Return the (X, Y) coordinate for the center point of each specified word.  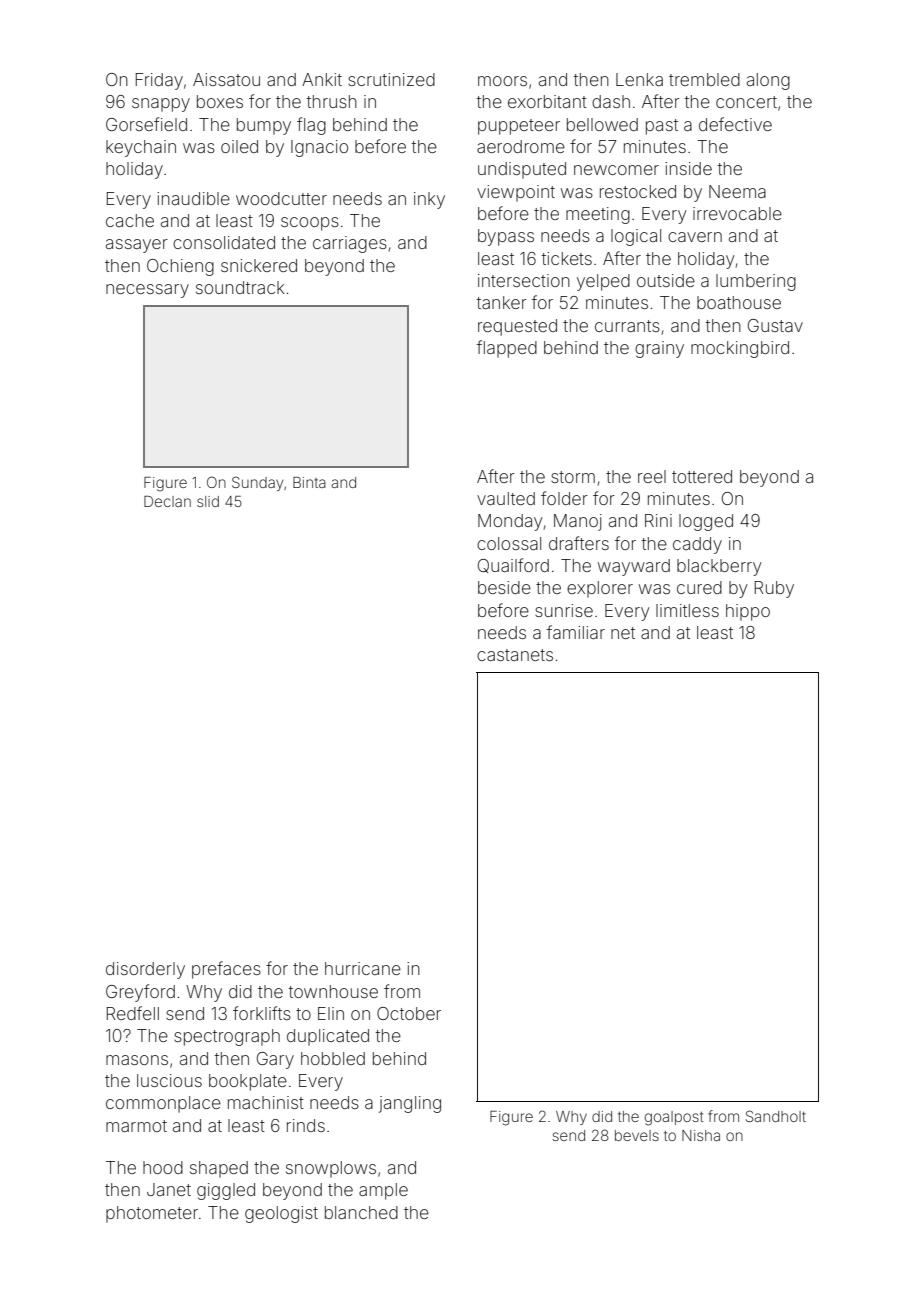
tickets (567, 258)
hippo (748, 612)
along (768, 81)
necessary (147, 291)
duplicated (328, 1037)
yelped (603, 282)
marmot (136, 1126)
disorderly (145, 970)
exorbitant (547, 101)
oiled (239, 146)
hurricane (363, 968)
